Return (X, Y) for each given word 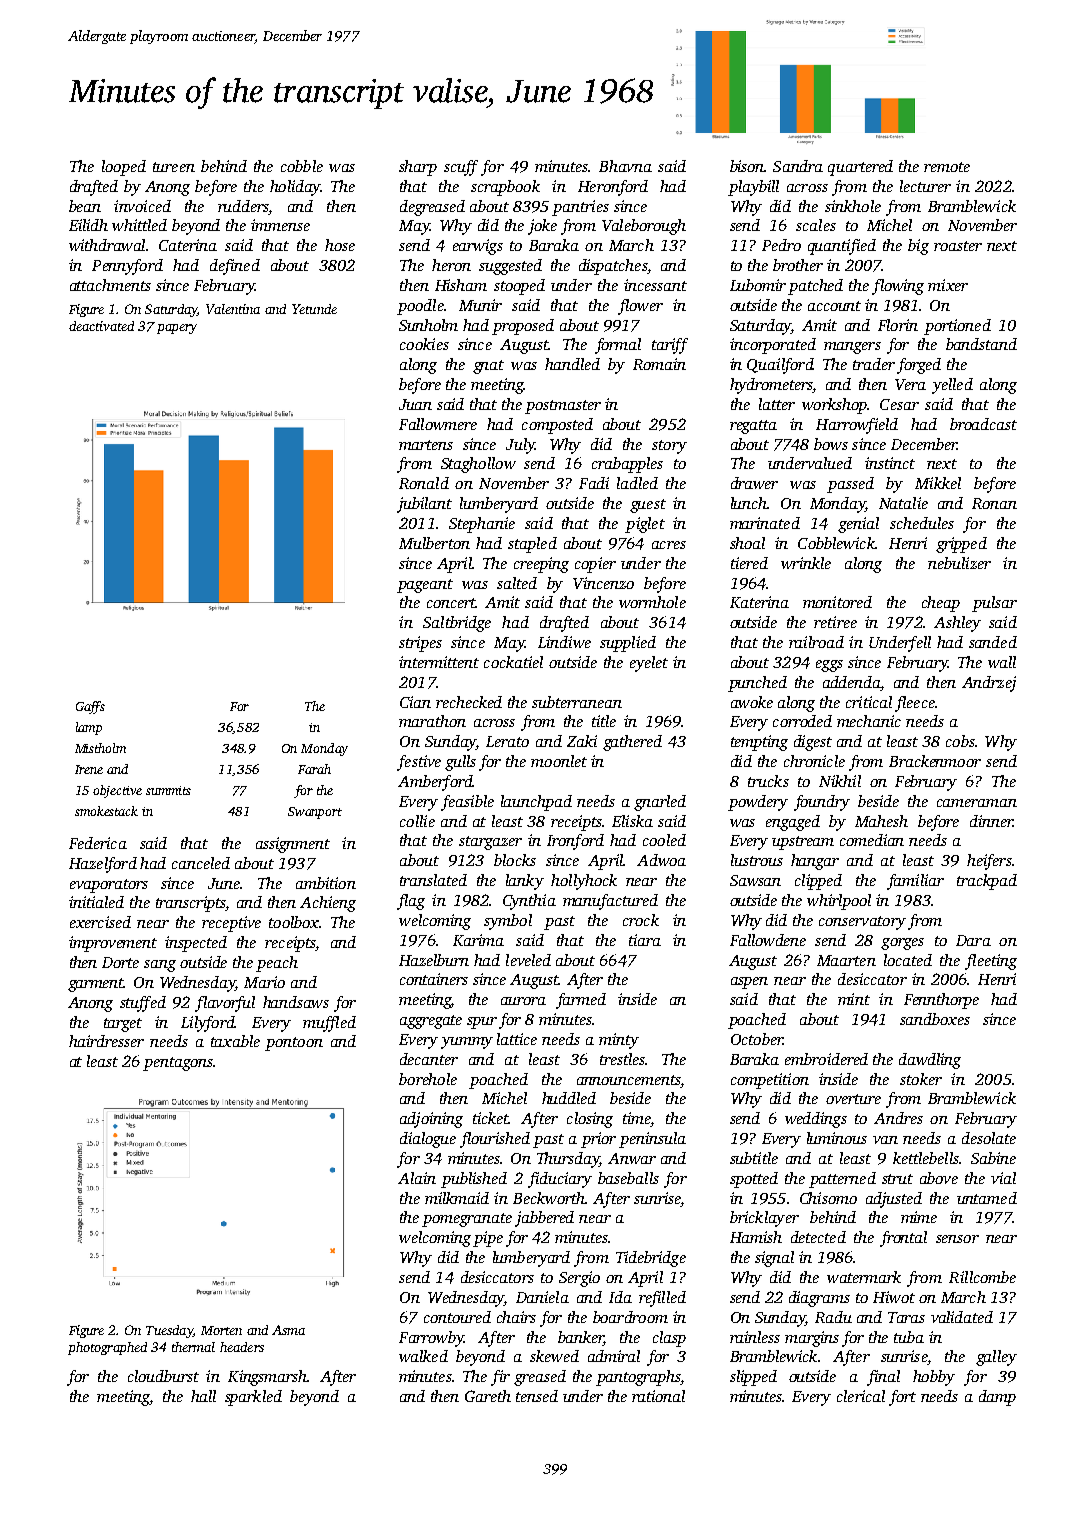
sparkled (253, 1398)
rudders (243, 206)
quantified (842, 247)
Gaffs (90, 707)
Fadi (594, 483)
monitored (837, 602)
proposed (523, 327)
